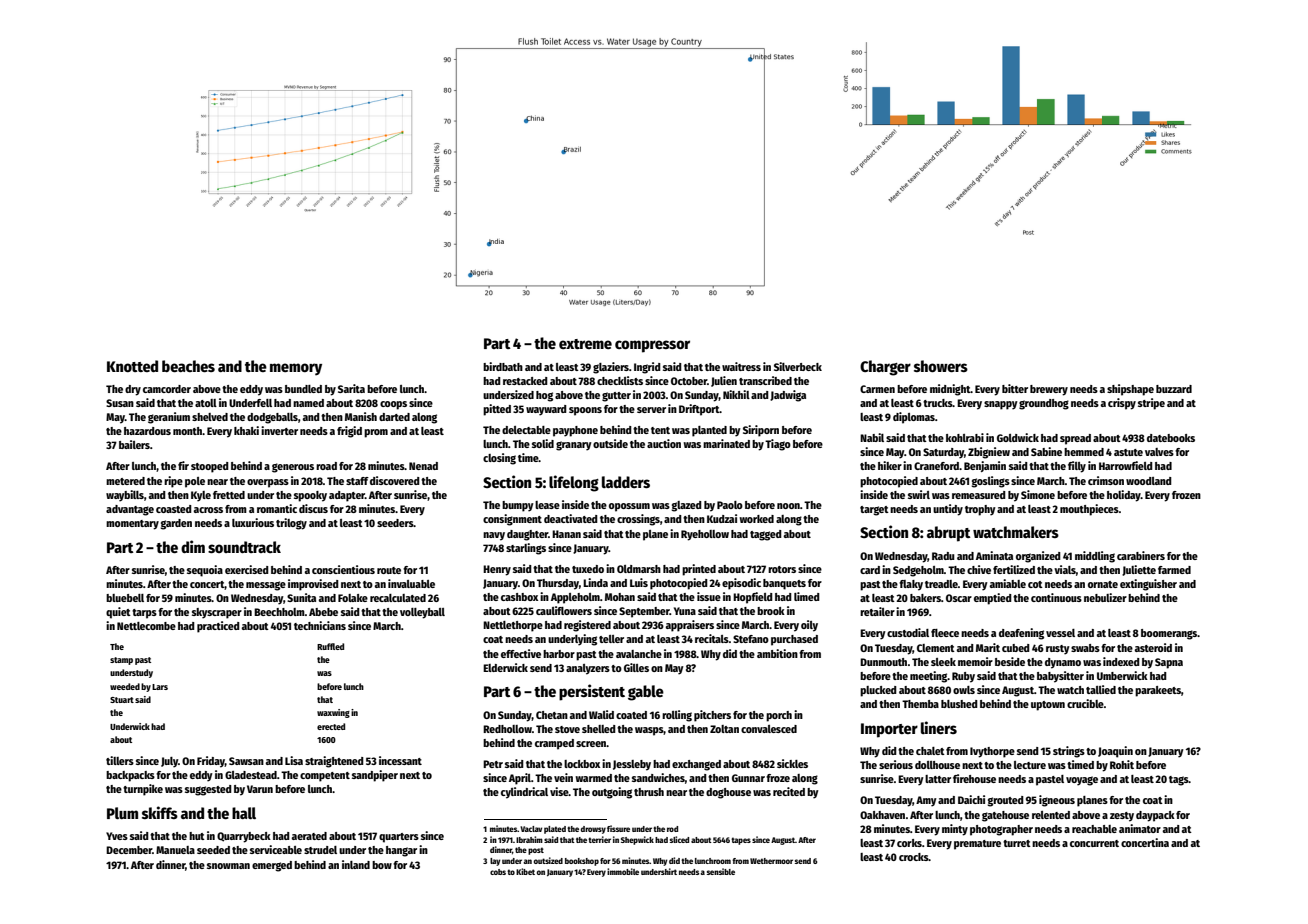 This document has width=1308, height=924. I want to click on Juliette, so click(1139, 570).
